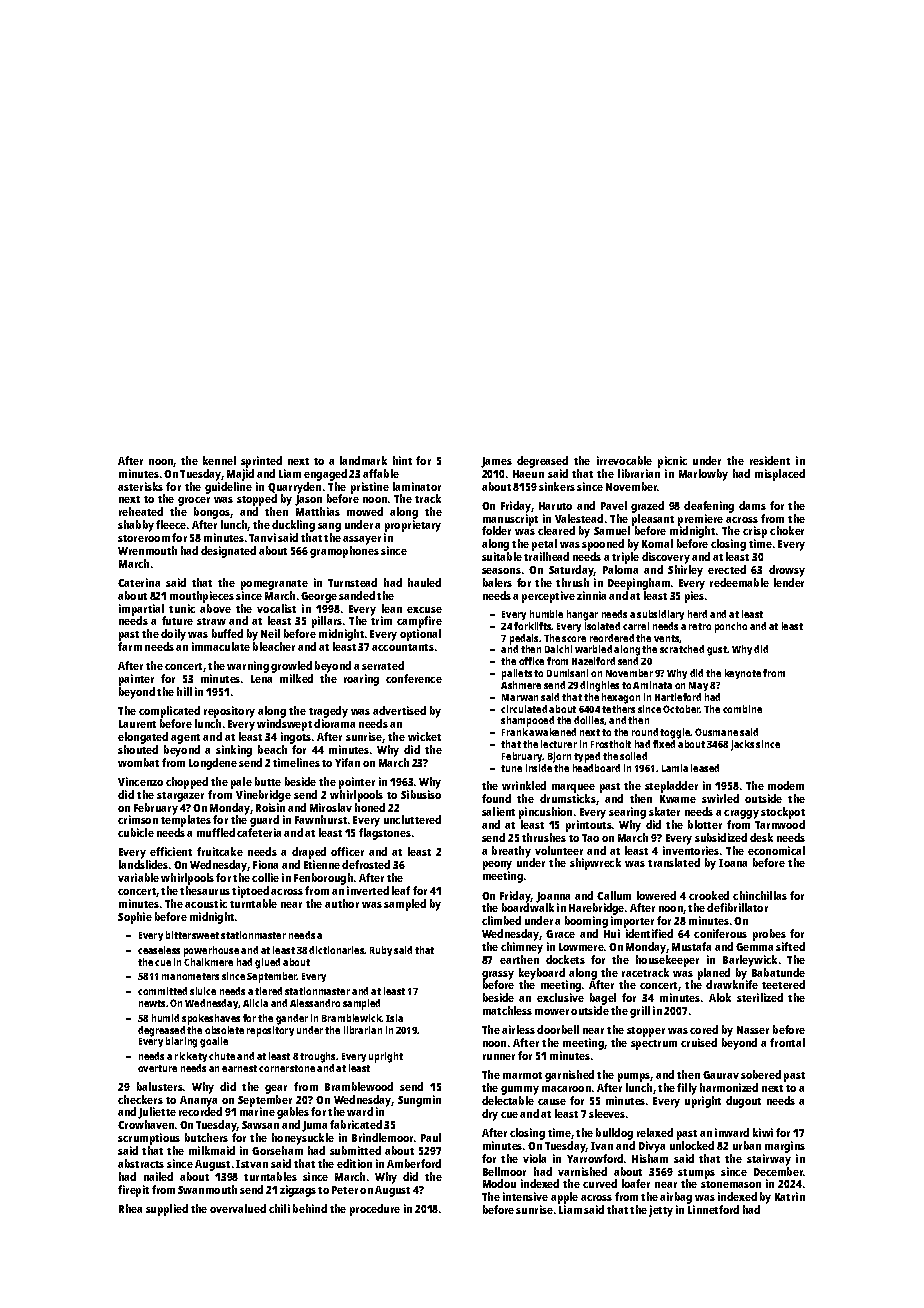 This screenshot has width=924, height=1308. Describe the element at coordinates (742, 745) in the screenshot. I see `jacks` at that location.
